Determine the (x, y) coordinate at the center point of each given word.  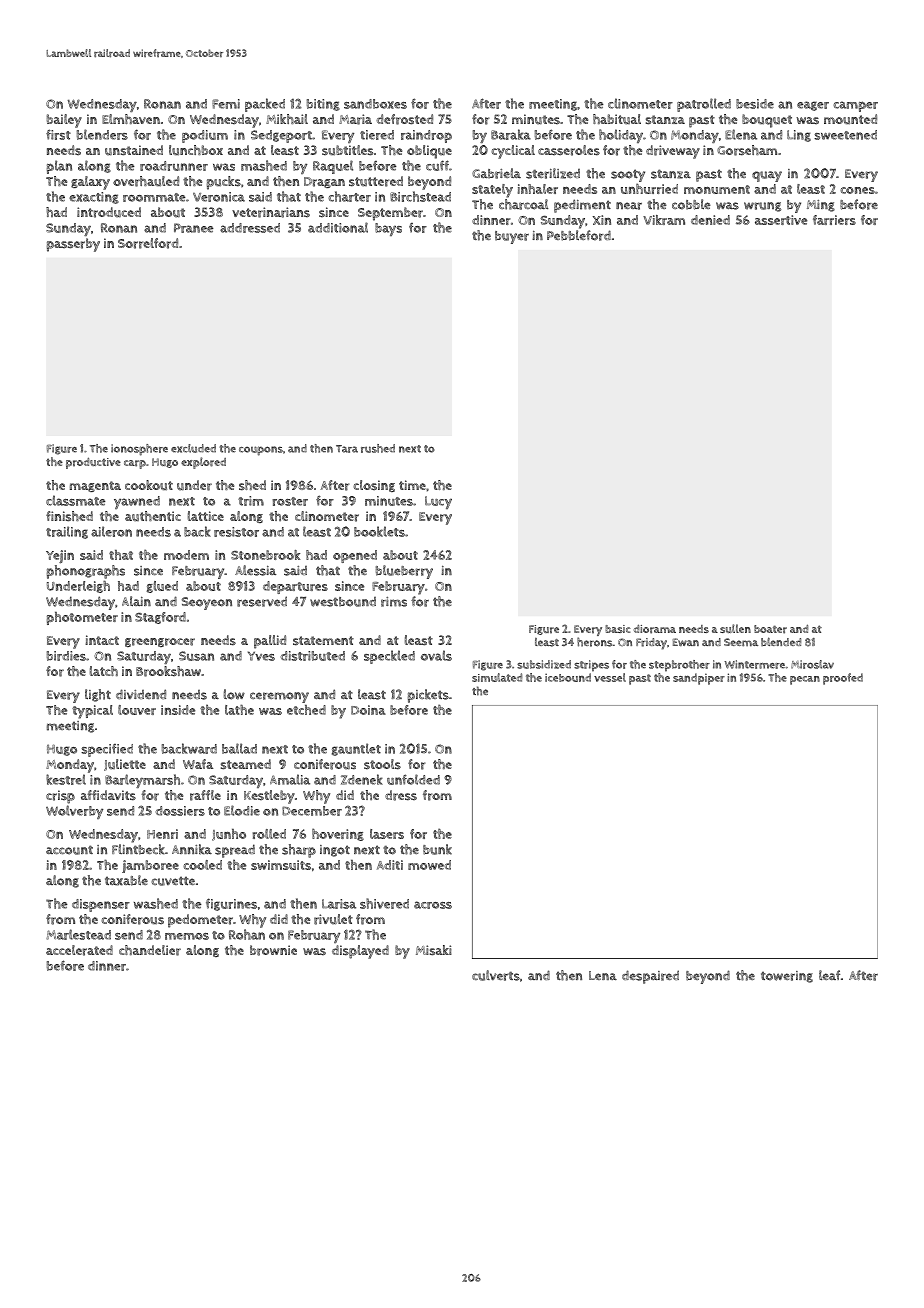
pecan (805, 680)
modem (186, 555)
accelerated (79, 950)
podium (205, 136)
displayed (360, 952)
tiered (377, 135)
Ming (821, 206)
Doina (368, 710)
